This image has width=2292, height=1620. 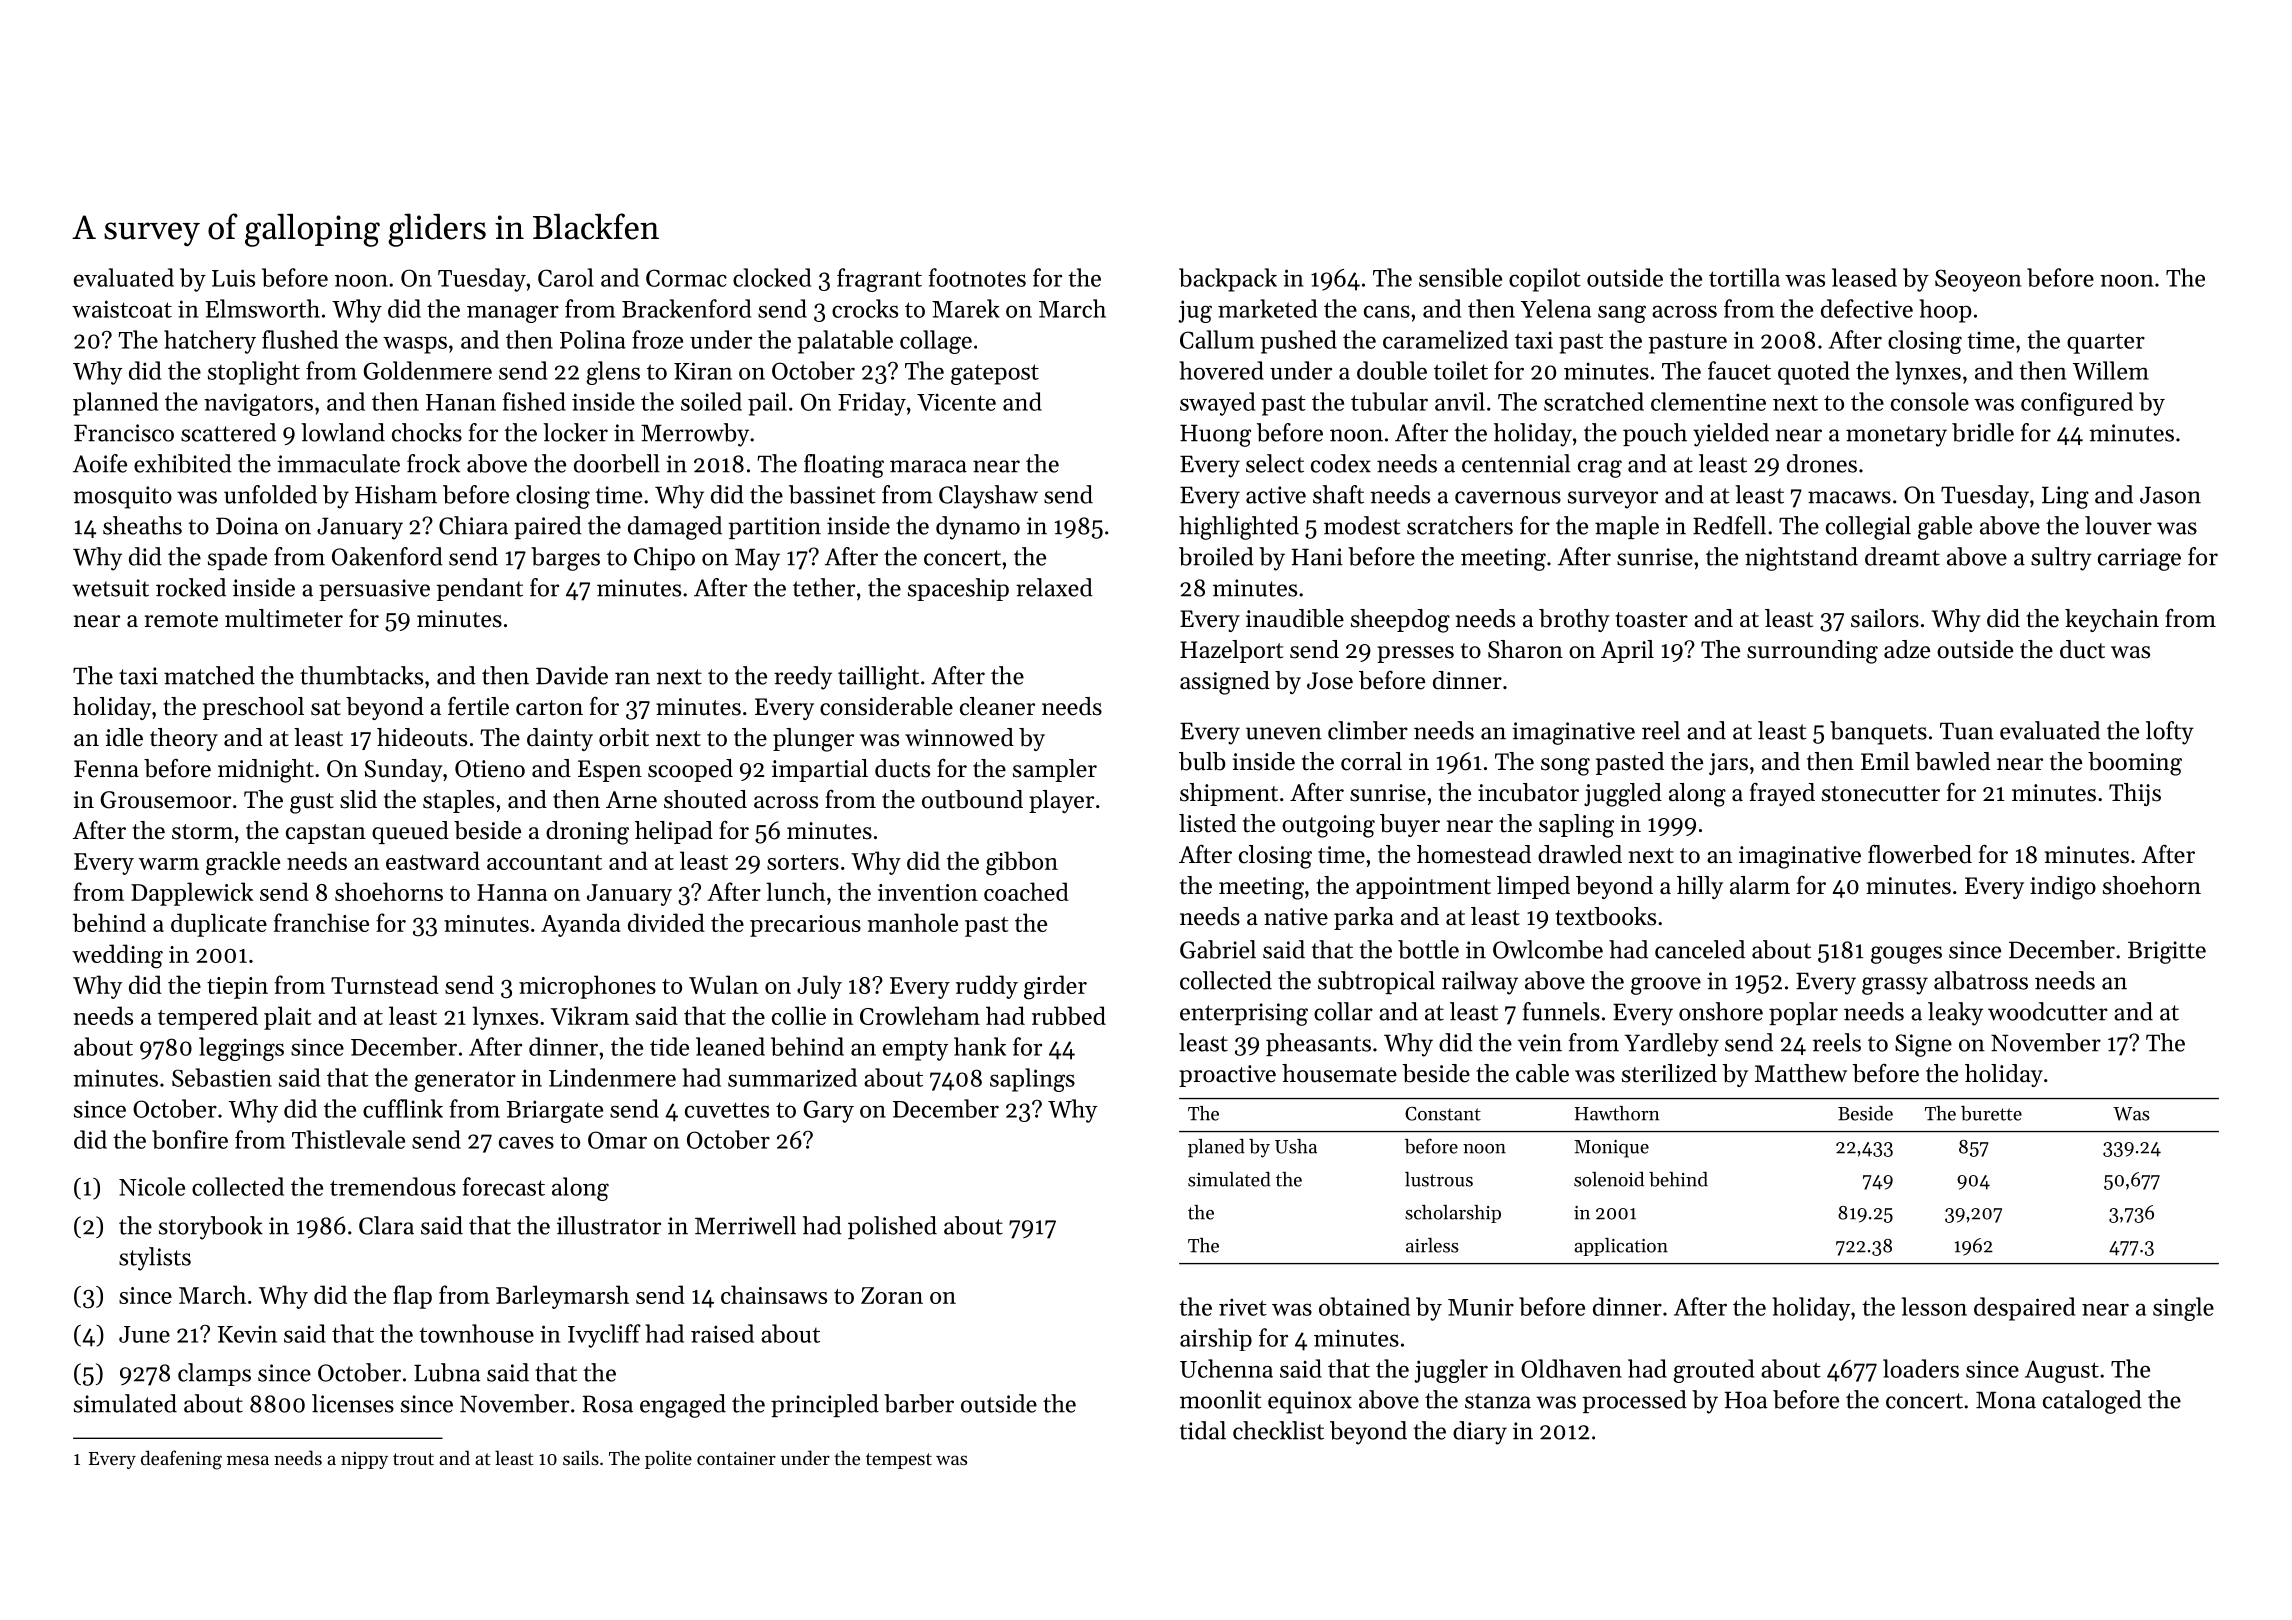 I want to click on invention, so click(x=928, y=892).
